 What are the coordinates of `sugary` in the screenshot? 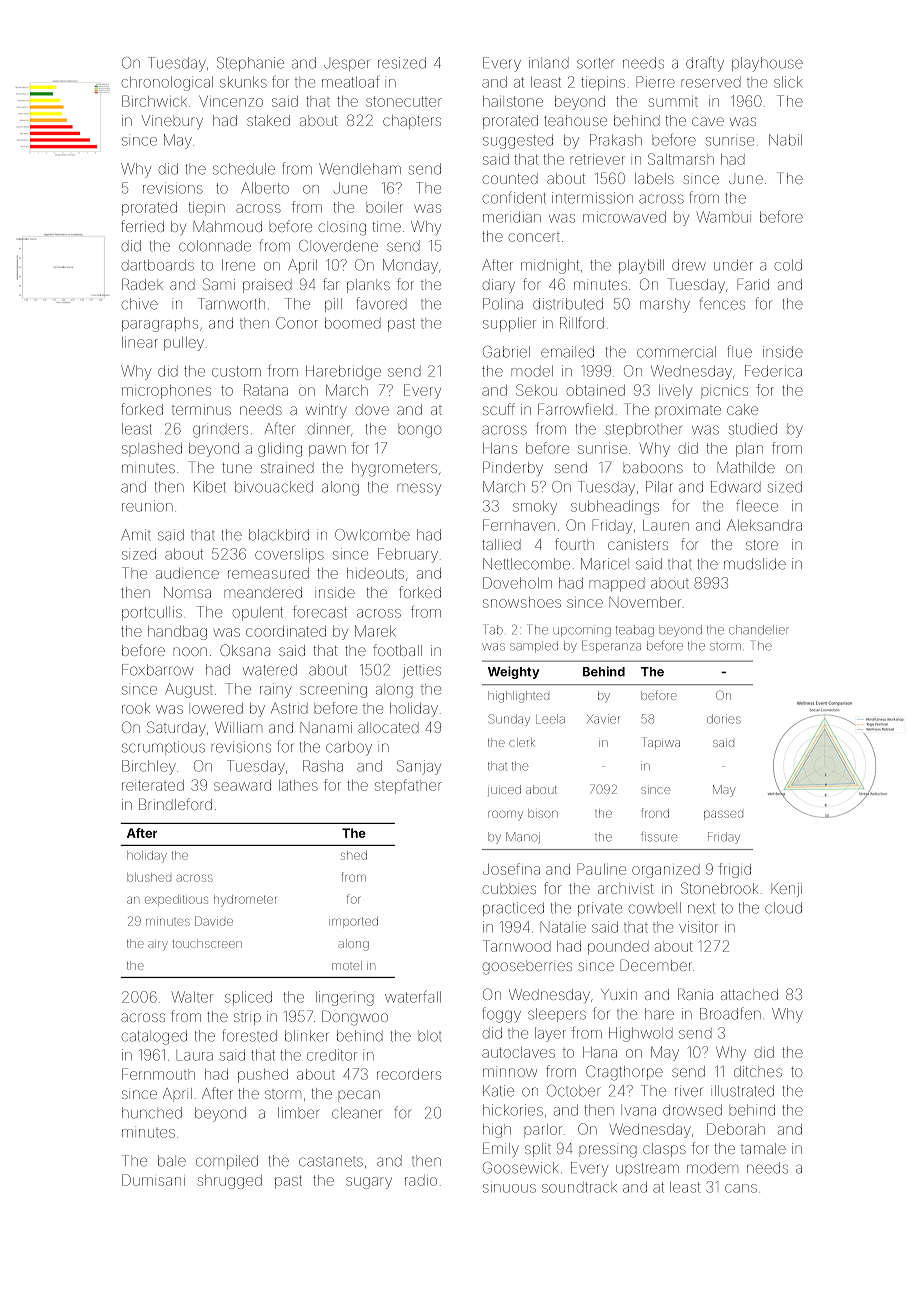 It's located at (369, 1183).
